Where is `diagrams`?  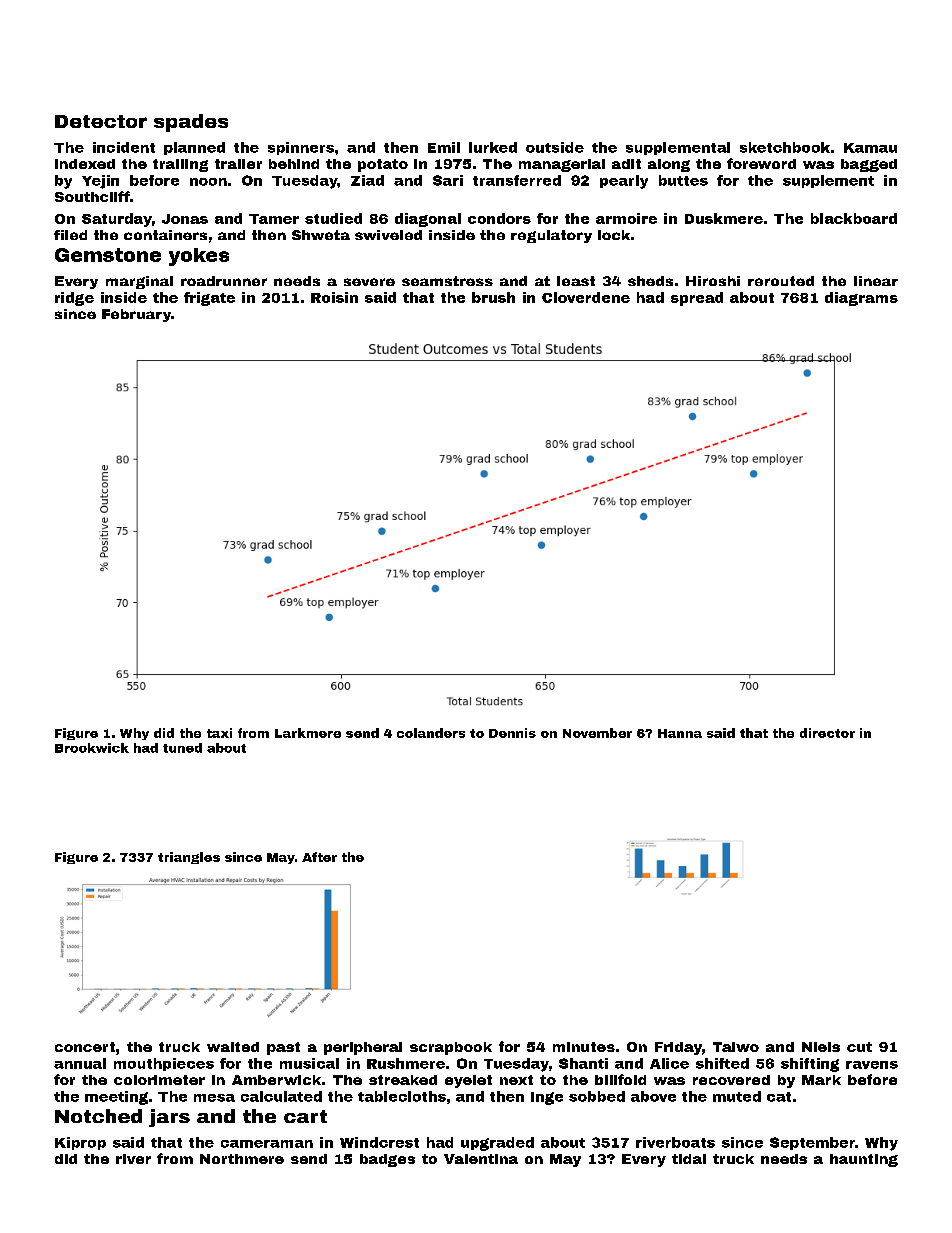 diagrams is located at coordinates (861, 299).
